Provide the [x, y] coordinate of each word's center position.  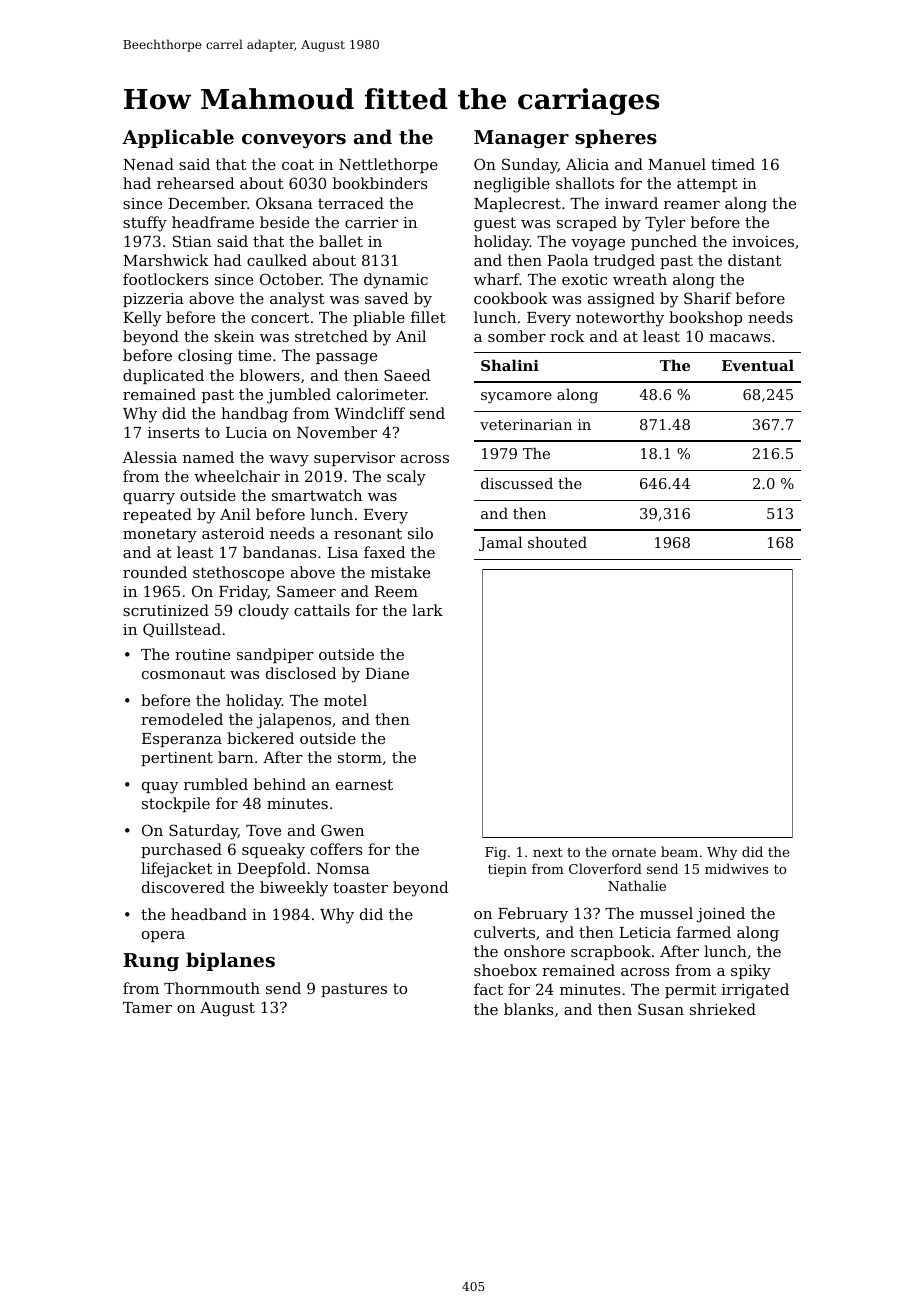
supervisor [354, 459]
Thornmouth [212, 988]
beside [284, 222]
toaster [360, 887]
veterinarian [526, 424]
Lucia [246, 432]
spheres [616, 138]
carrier [371, 222]
